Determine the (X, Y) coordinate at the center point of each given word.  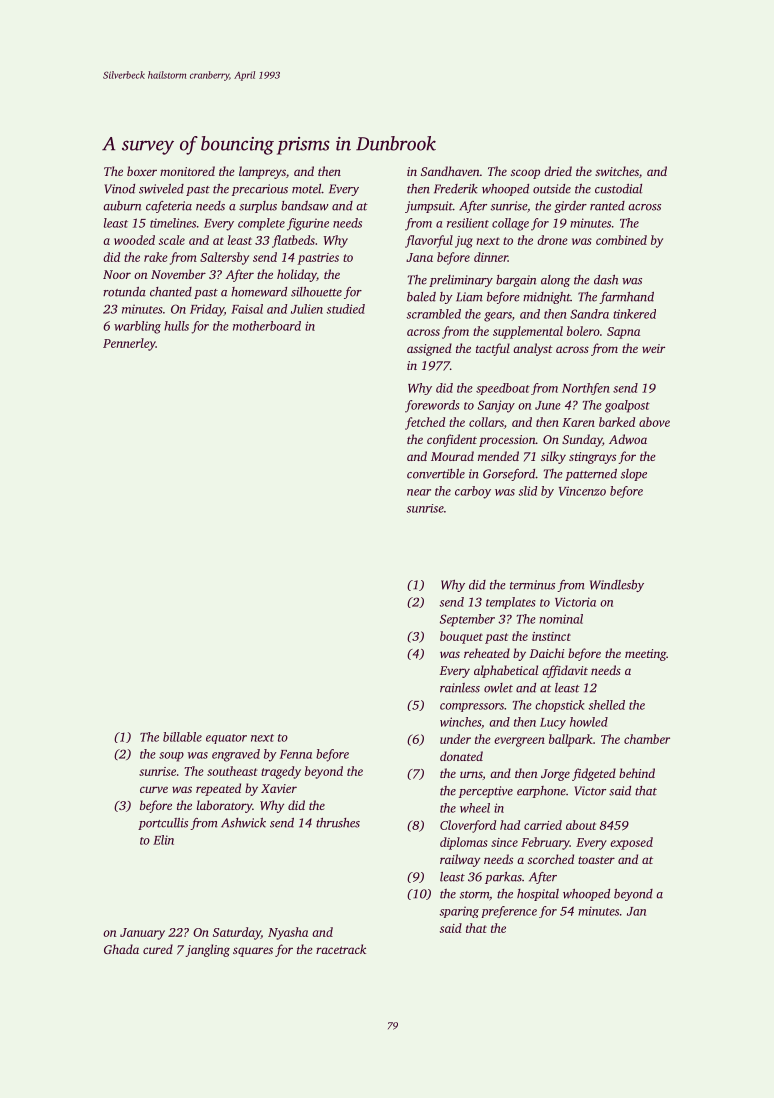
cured (158, 949)
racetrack (341, 949)
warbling (137, 327)
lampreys (262, 172)
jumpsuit (429, 207)
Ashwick (243, 823)
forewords (432, 406)
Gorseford (509, 475)
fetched (425, 423)
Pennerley (129, 344)
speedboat (503, 389)
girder (570, 207)
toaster (596, 860)
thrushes (338, 823)
